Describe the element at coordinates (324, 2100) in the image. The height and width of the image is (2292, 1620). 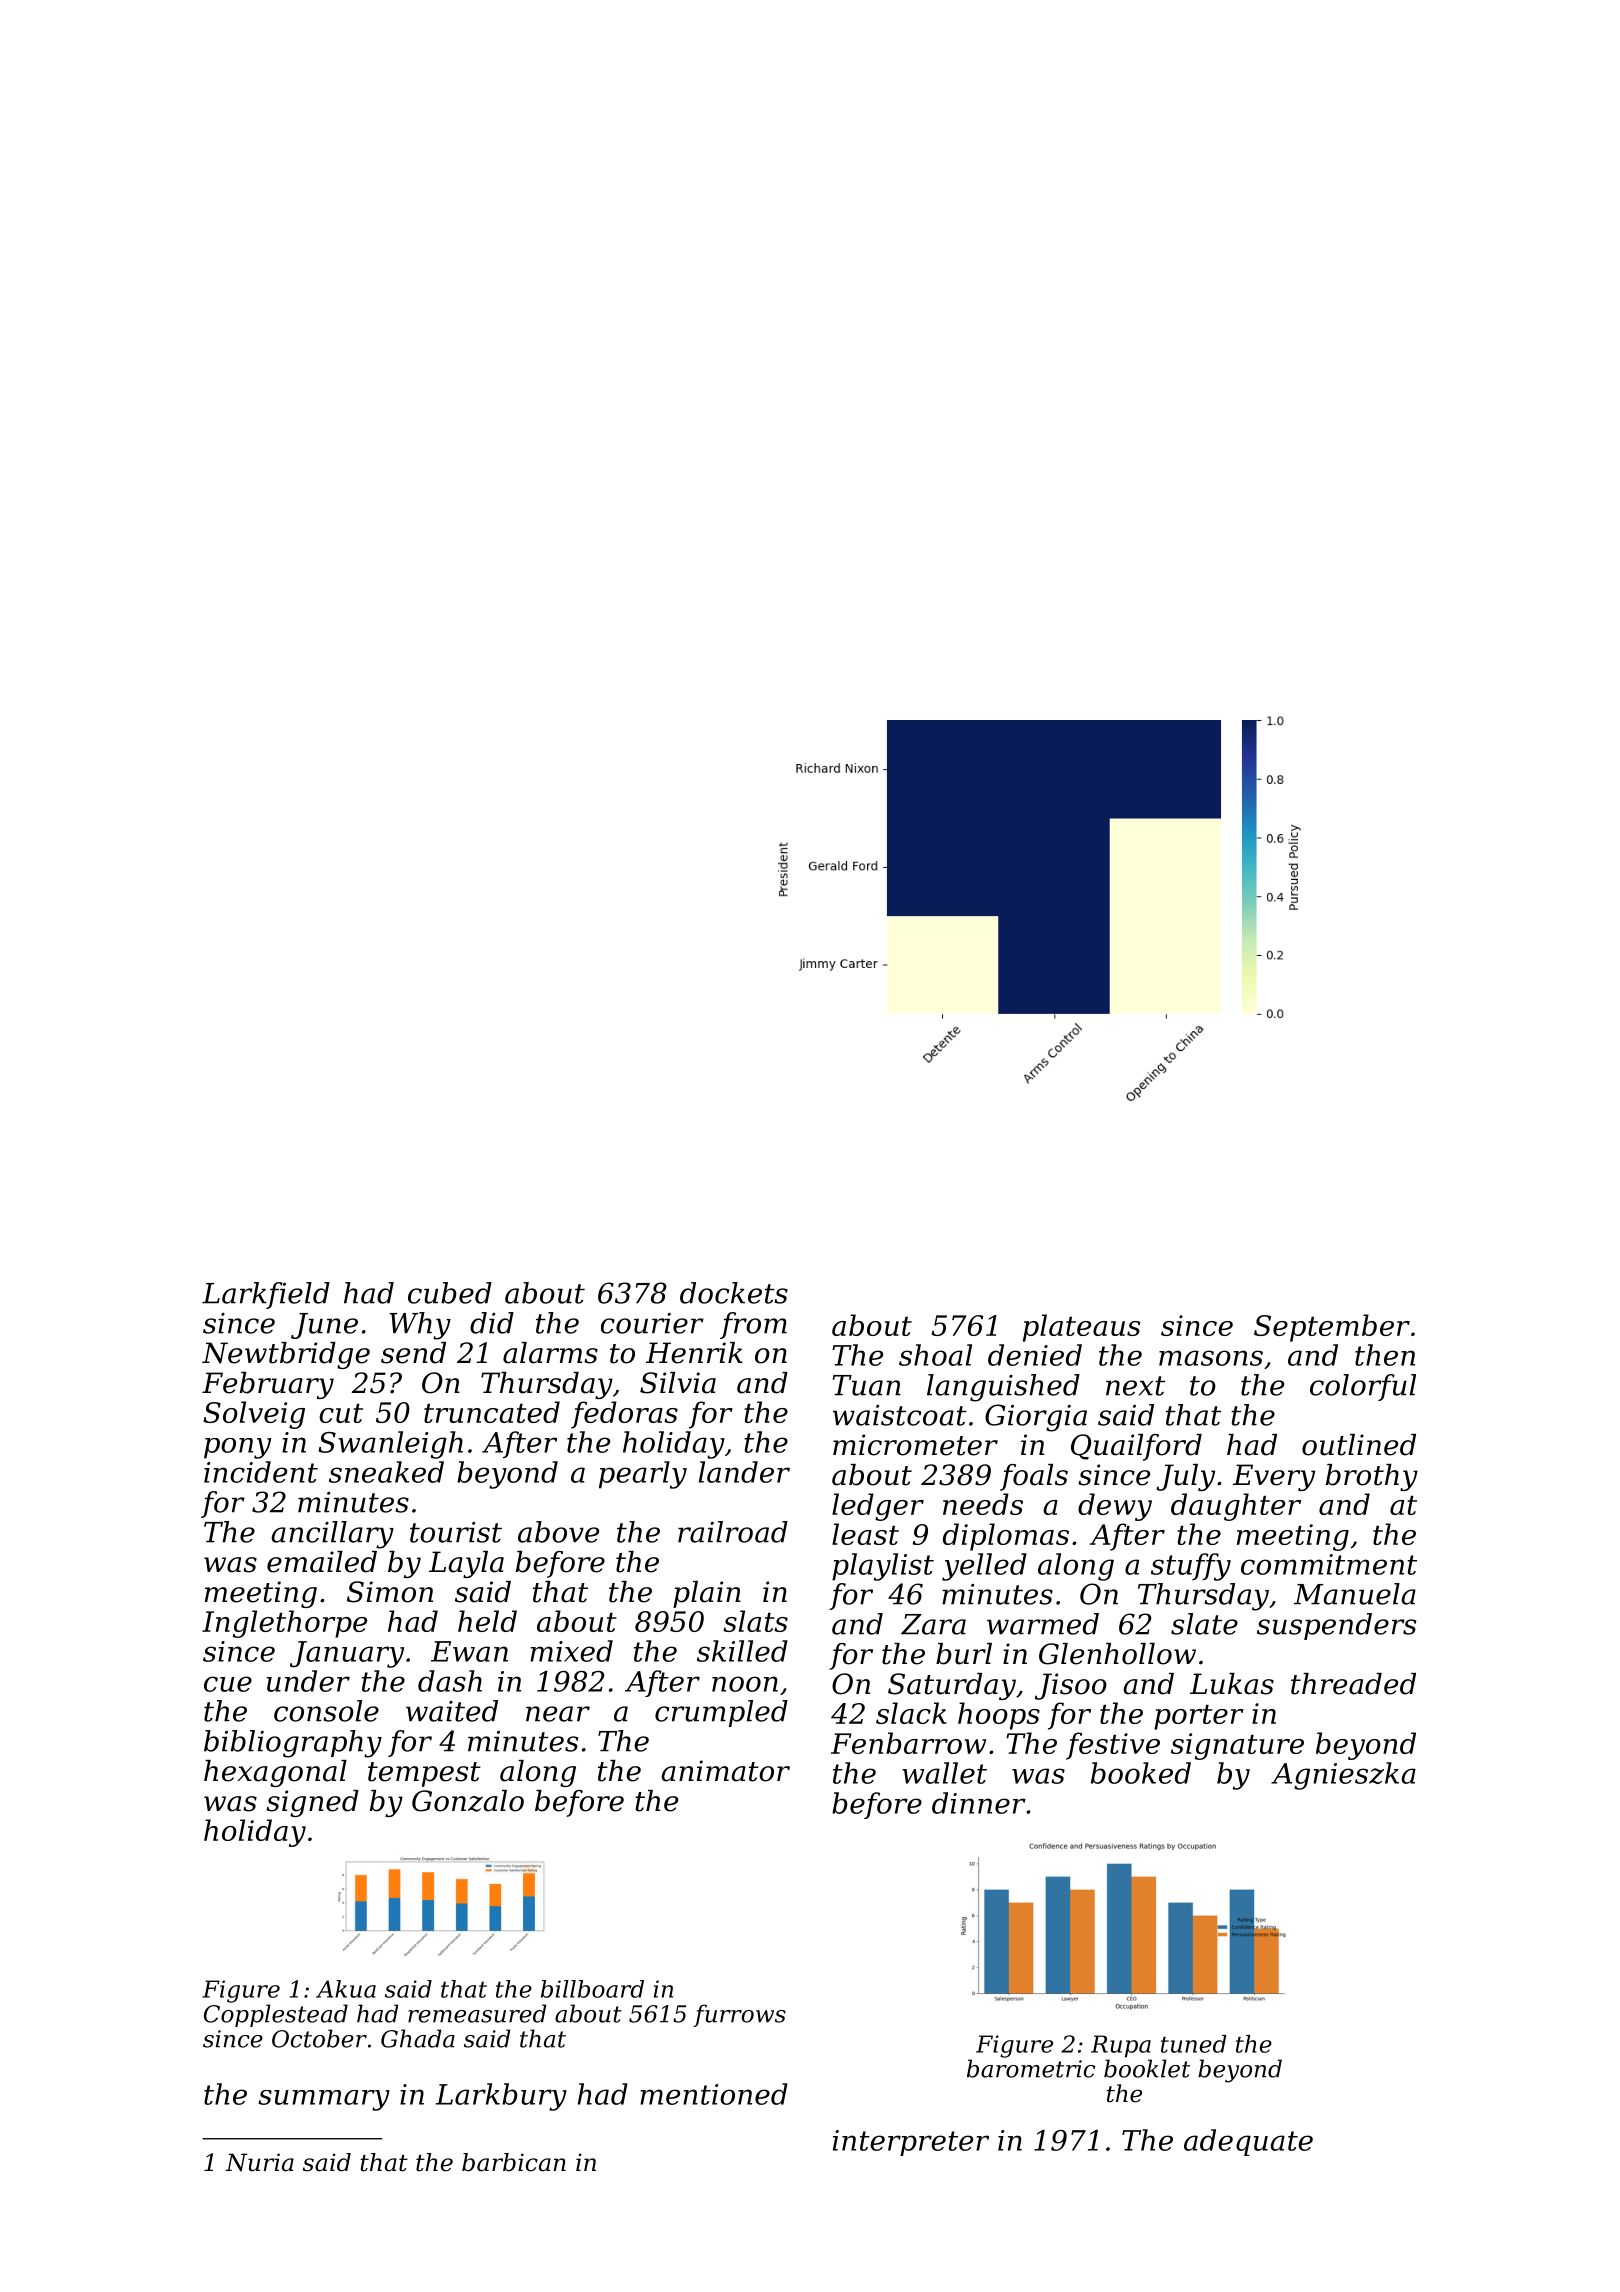
I see `summary` at that location.
